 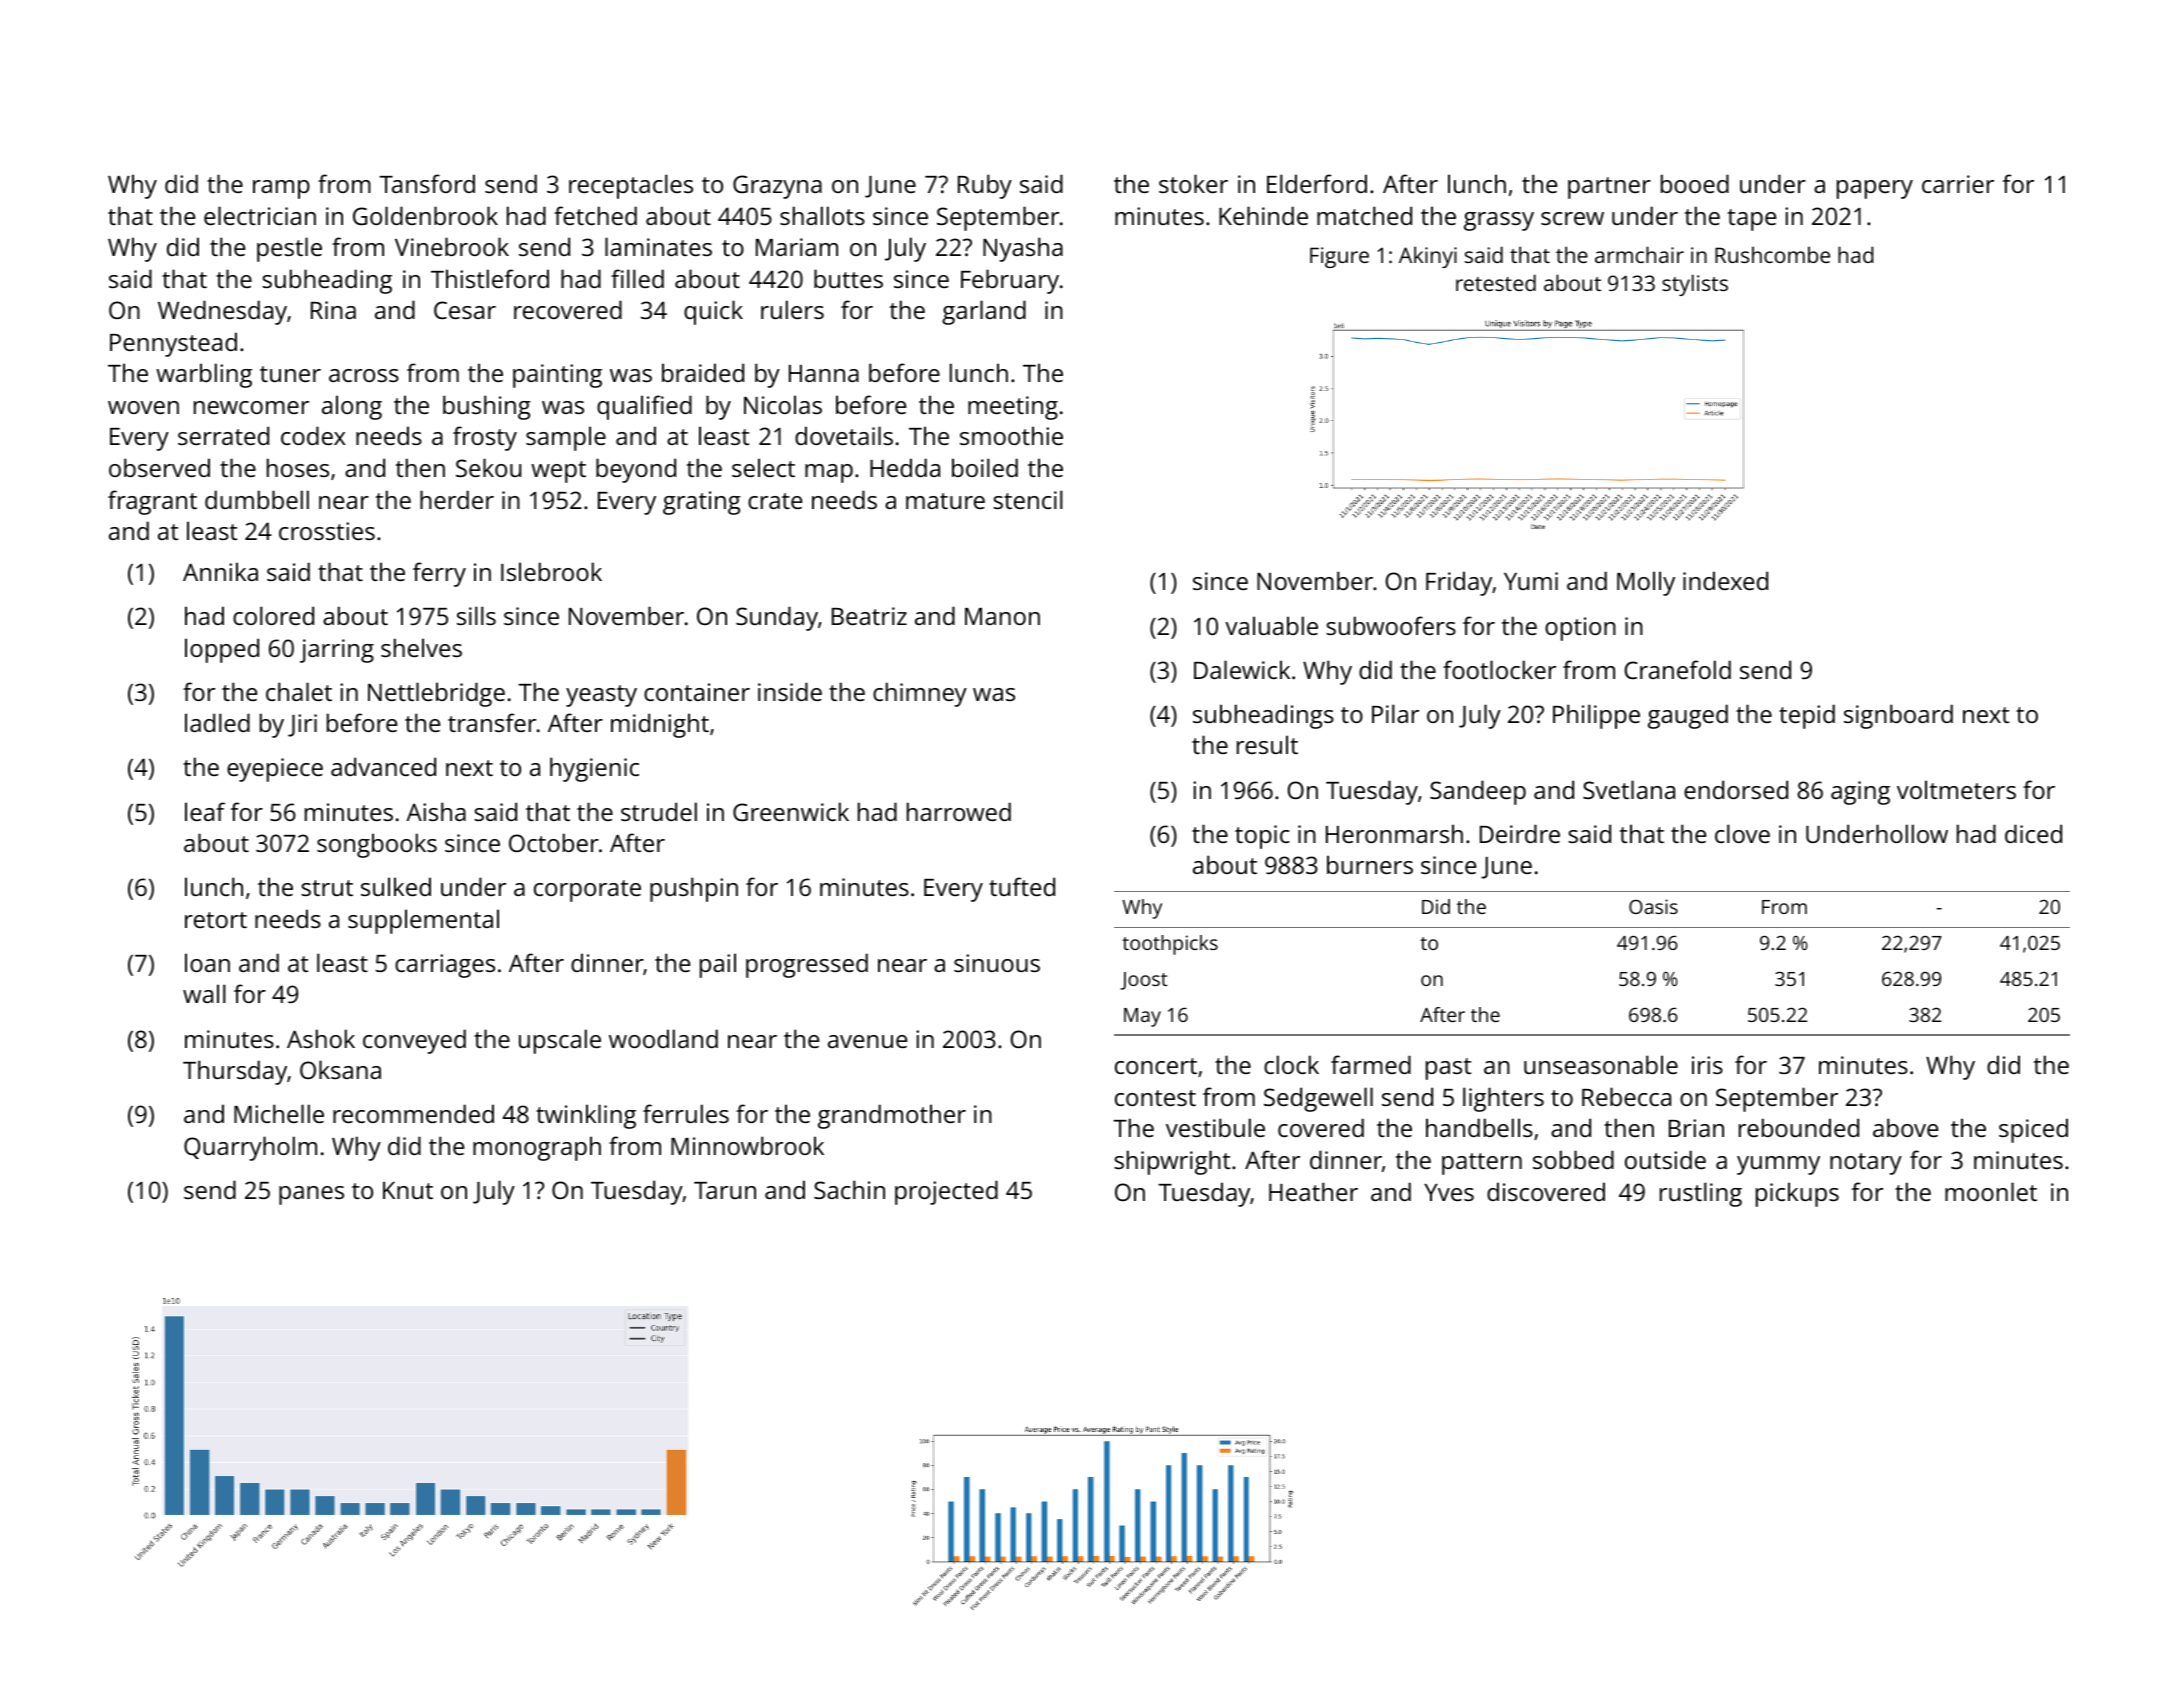 I want to click on Oasis, so click(x=1653, y=906).
